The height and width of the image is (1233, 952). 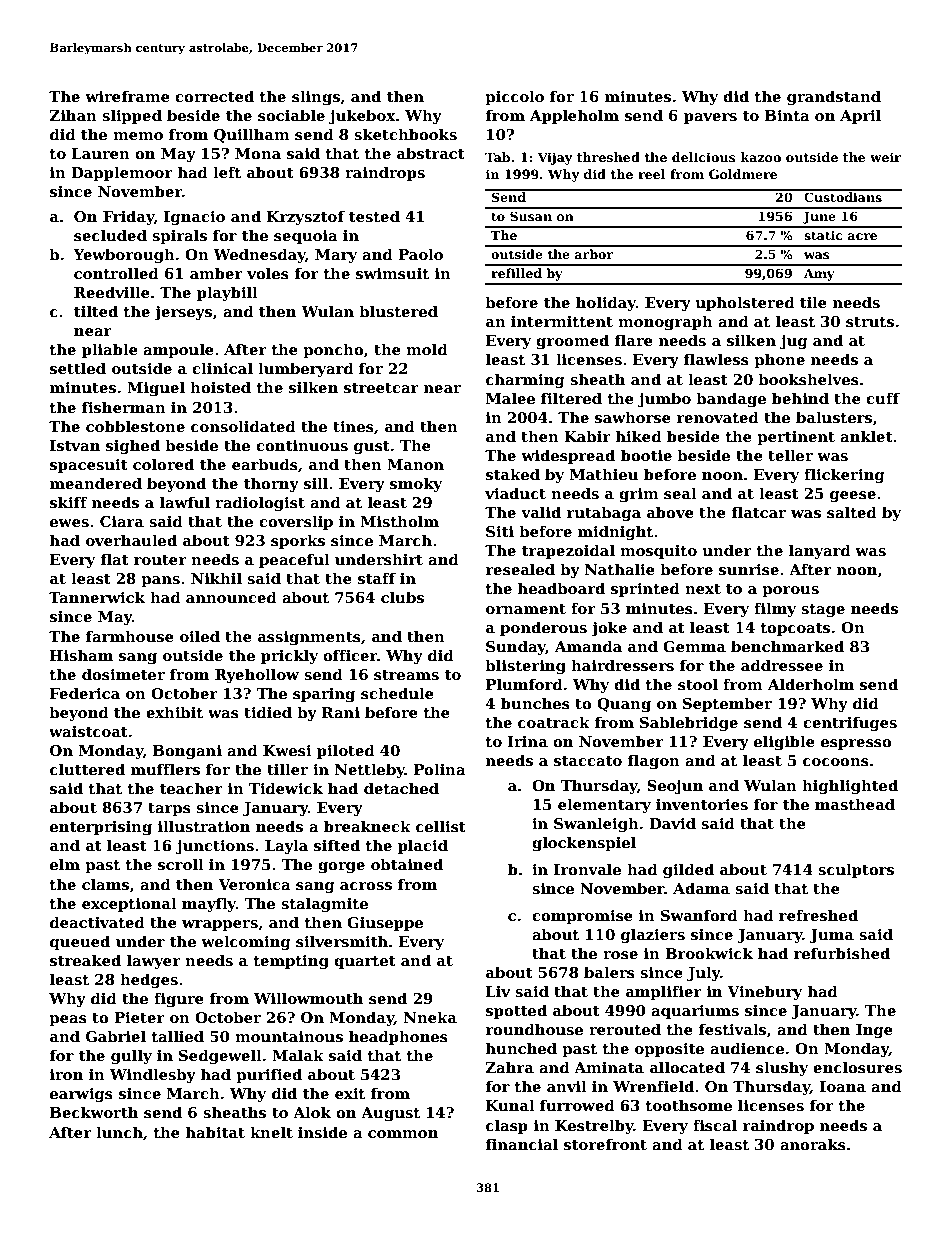 I want to click on piloted, so click(x=346, y=751).
